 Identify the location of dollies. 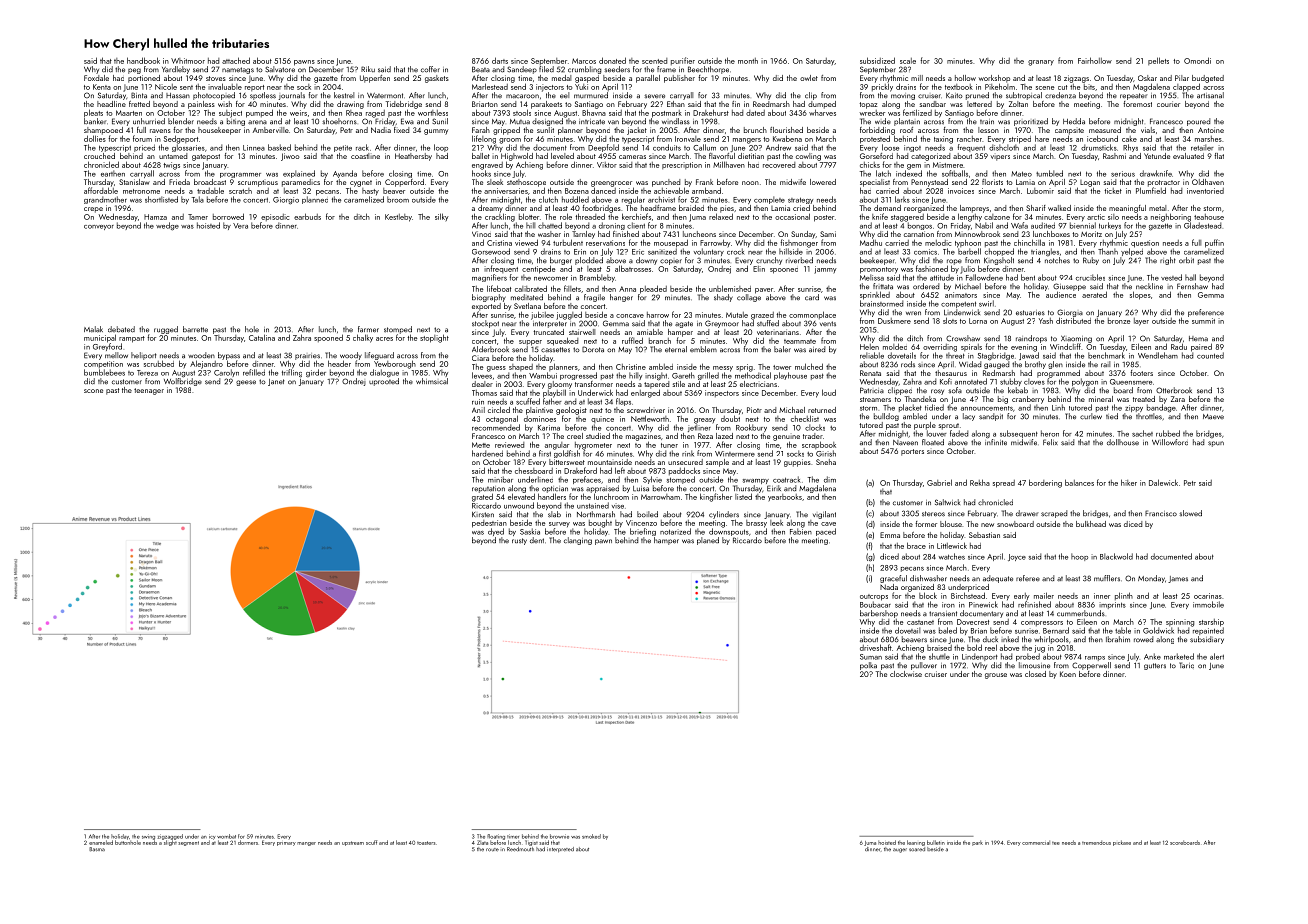
(95, 138).
